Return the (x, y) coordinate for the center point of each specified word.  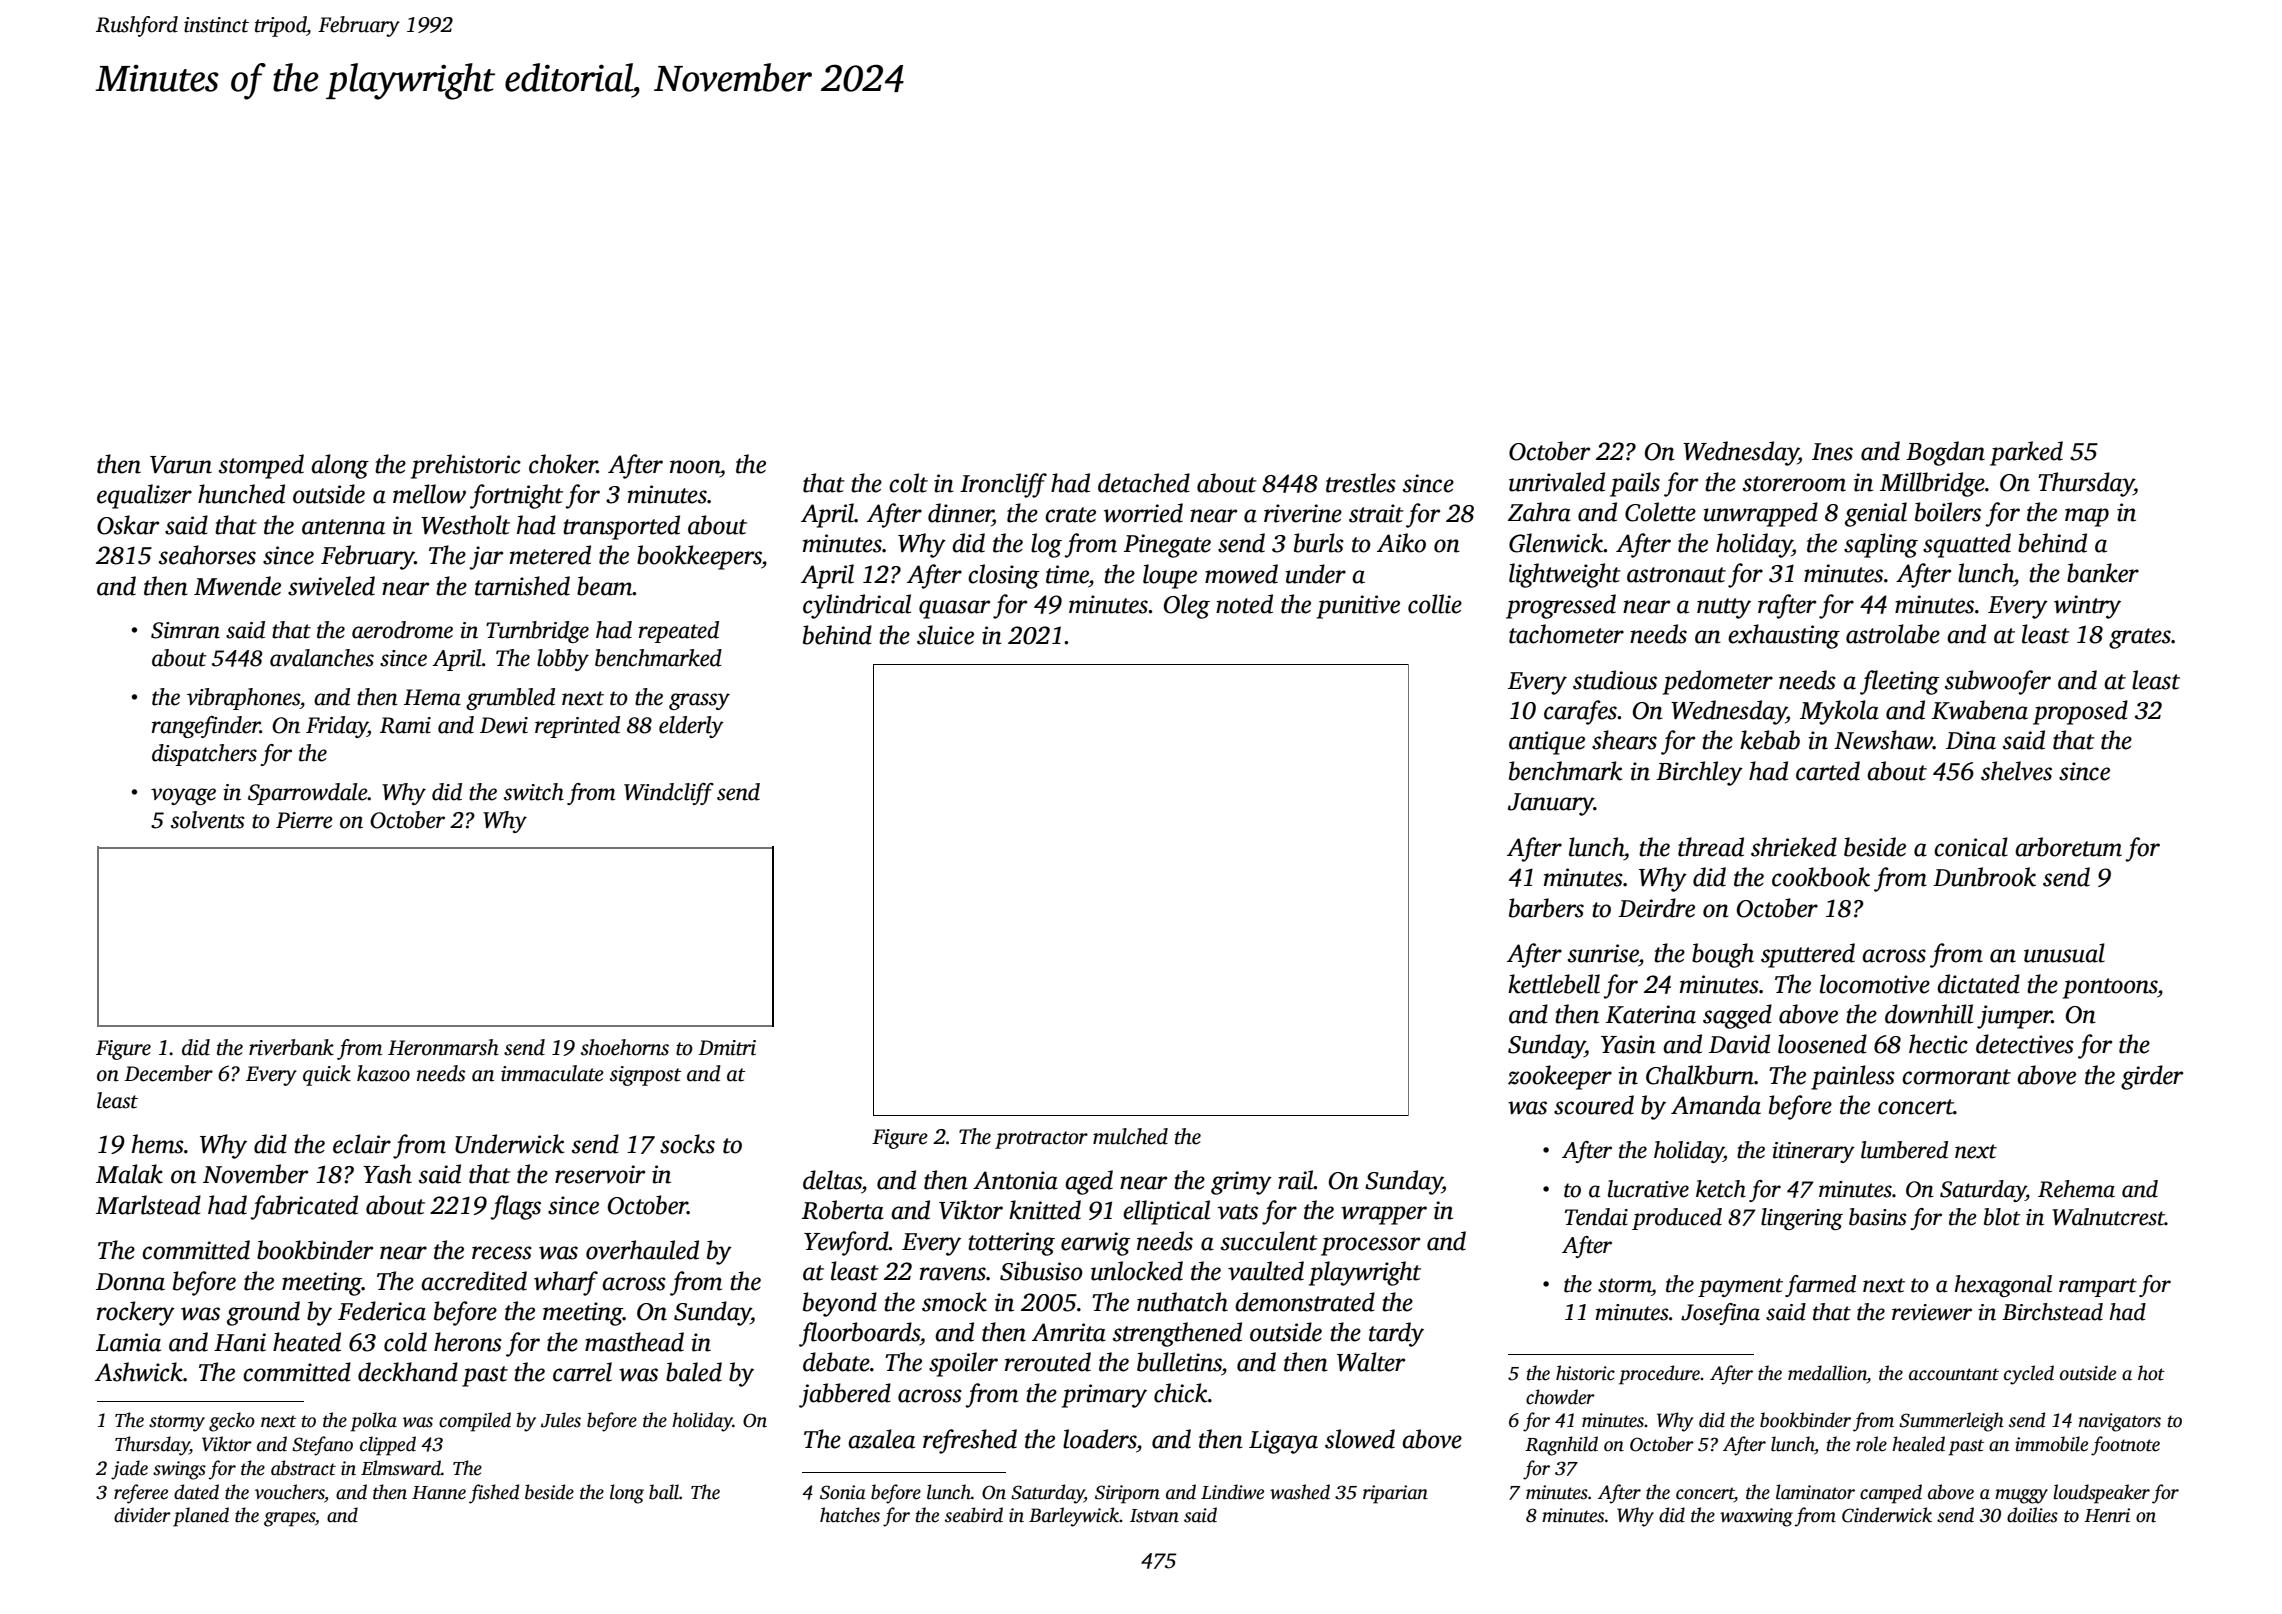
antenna (343, 527)
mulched (1130, 1136)
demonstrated (1305, 1302)
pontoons (2110, 988)
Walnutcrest (2108, 1217)
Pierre (304, 820)
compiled (475, 1422)
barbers (1546, 908)
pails (1635, 484)
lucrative (1648, 1189)
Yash (387, 1174)
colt (908, 483)
